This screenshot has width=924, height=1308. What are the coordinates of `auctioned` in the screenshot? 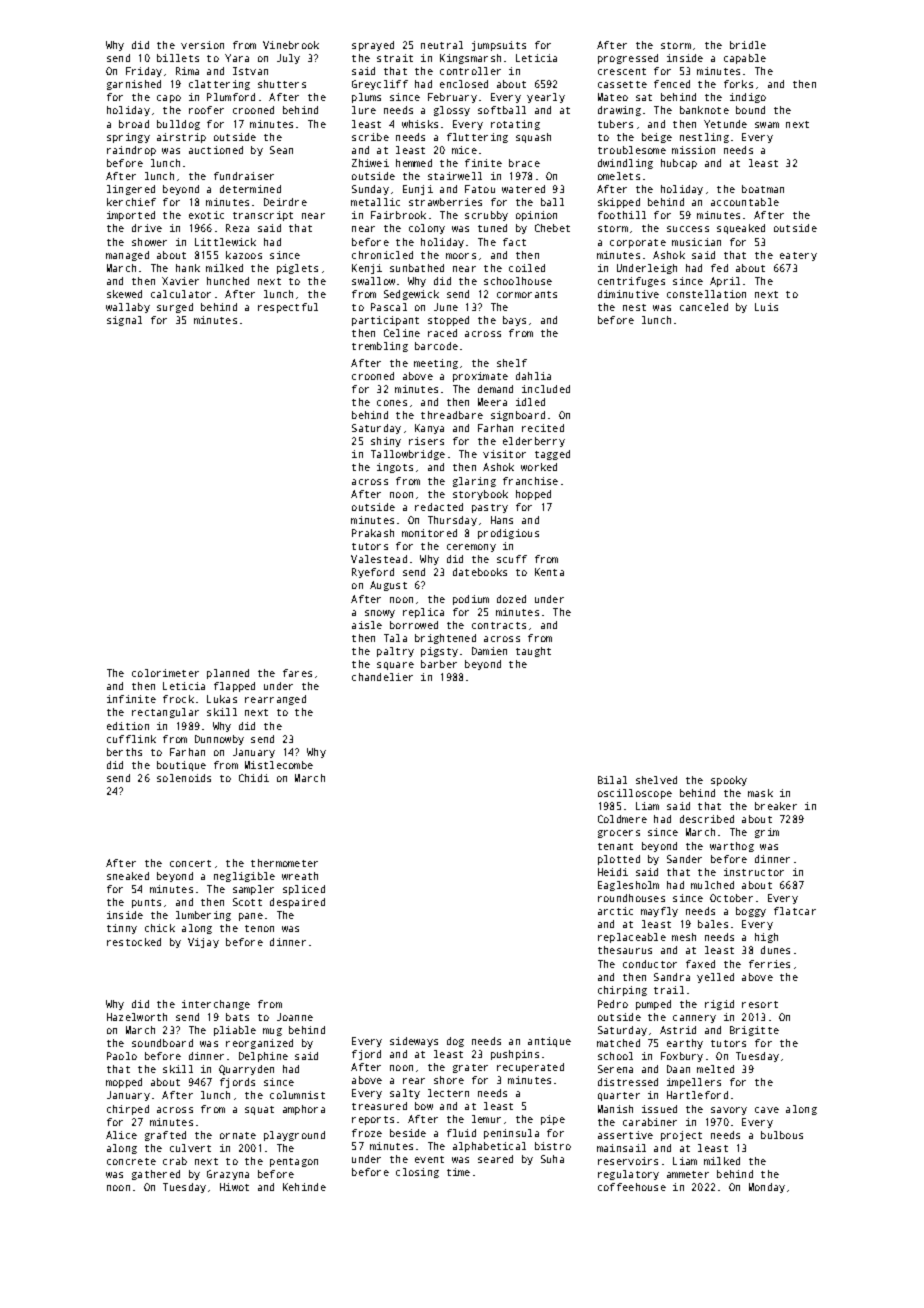 It's located at (216, 150).
